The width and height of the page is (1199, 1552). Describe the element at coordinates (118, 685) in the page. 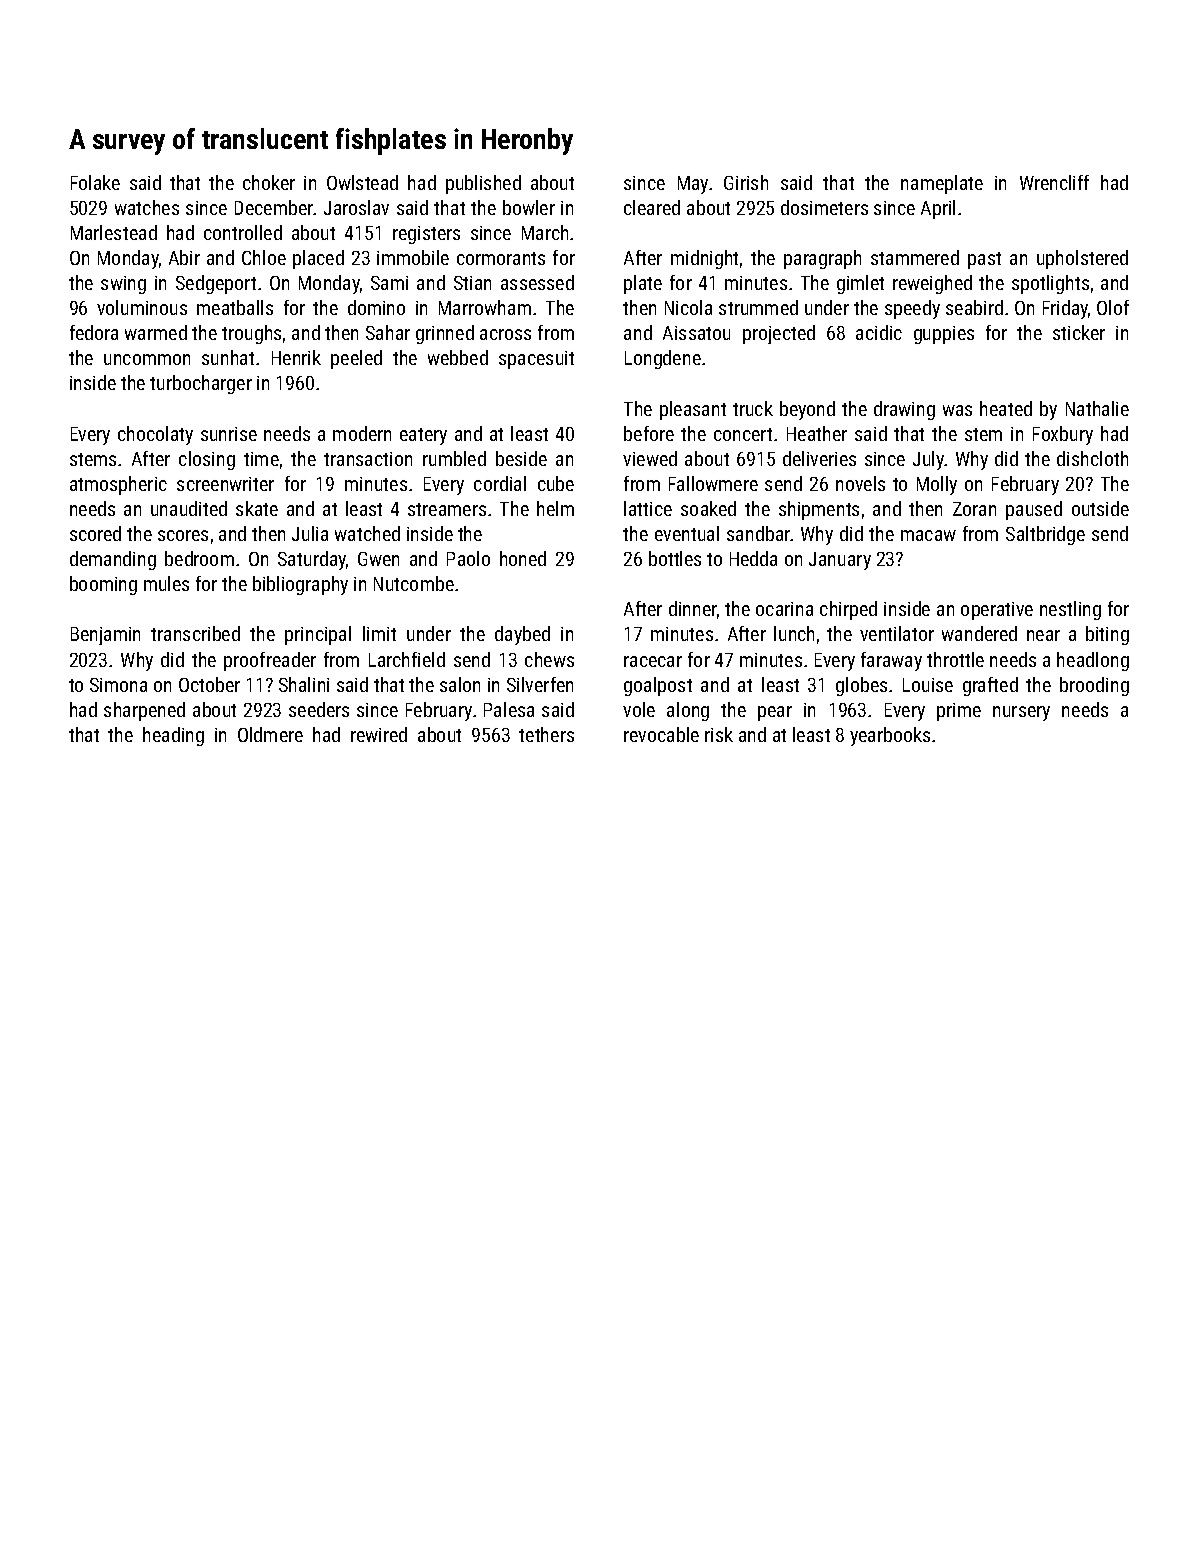

I see `Simona` at that location.
